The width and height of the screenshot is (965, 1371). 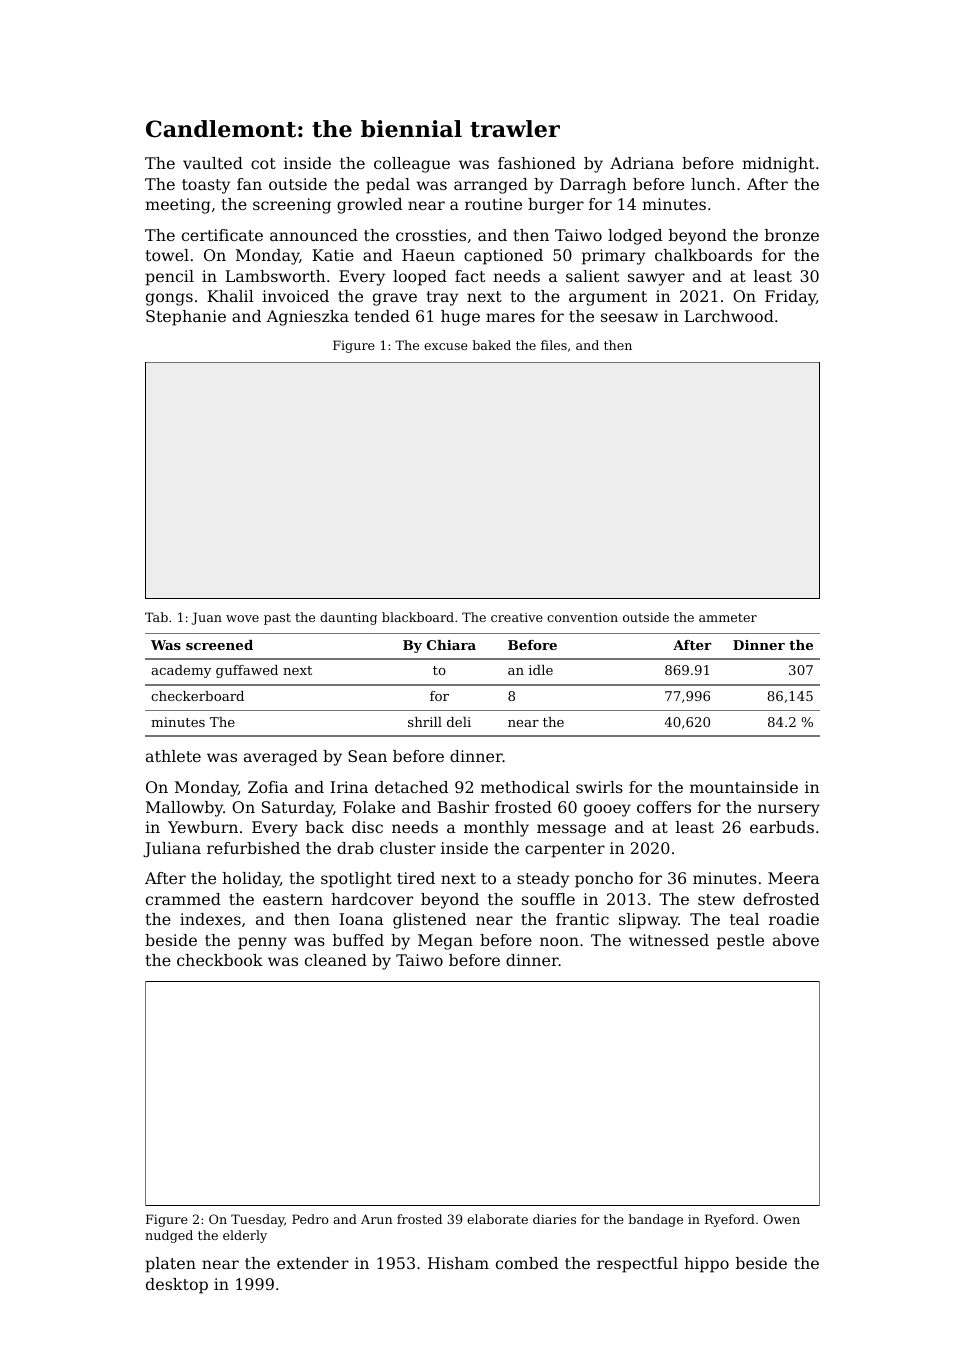 What do you see at coordinates (792, 235) in the screenshot?
I see `bronze` at bounding box center [792, 235].
